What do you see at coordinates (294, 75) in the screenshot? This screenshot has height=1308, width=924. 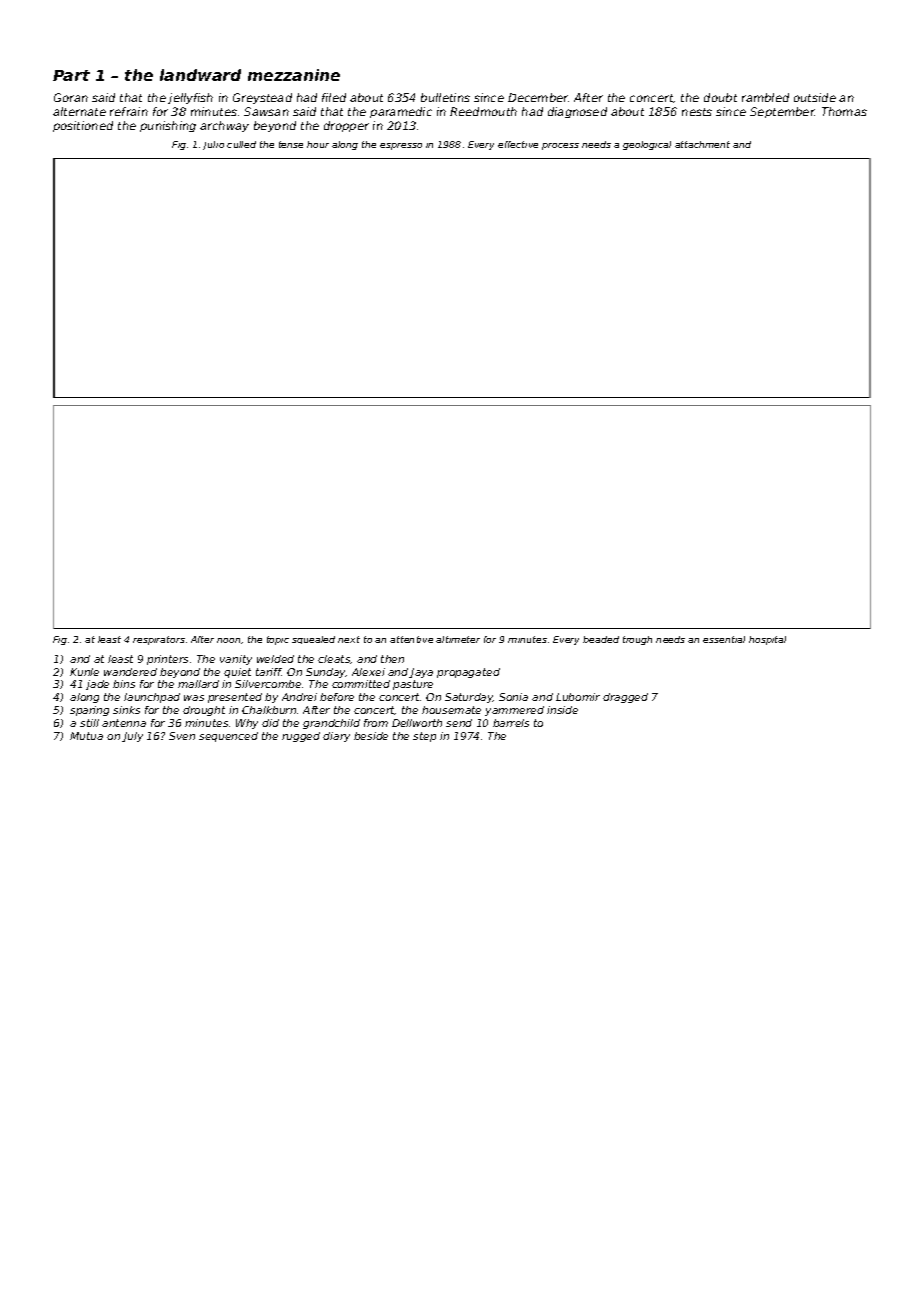 I see `mezzanine` at bounding box center [294, 75].
